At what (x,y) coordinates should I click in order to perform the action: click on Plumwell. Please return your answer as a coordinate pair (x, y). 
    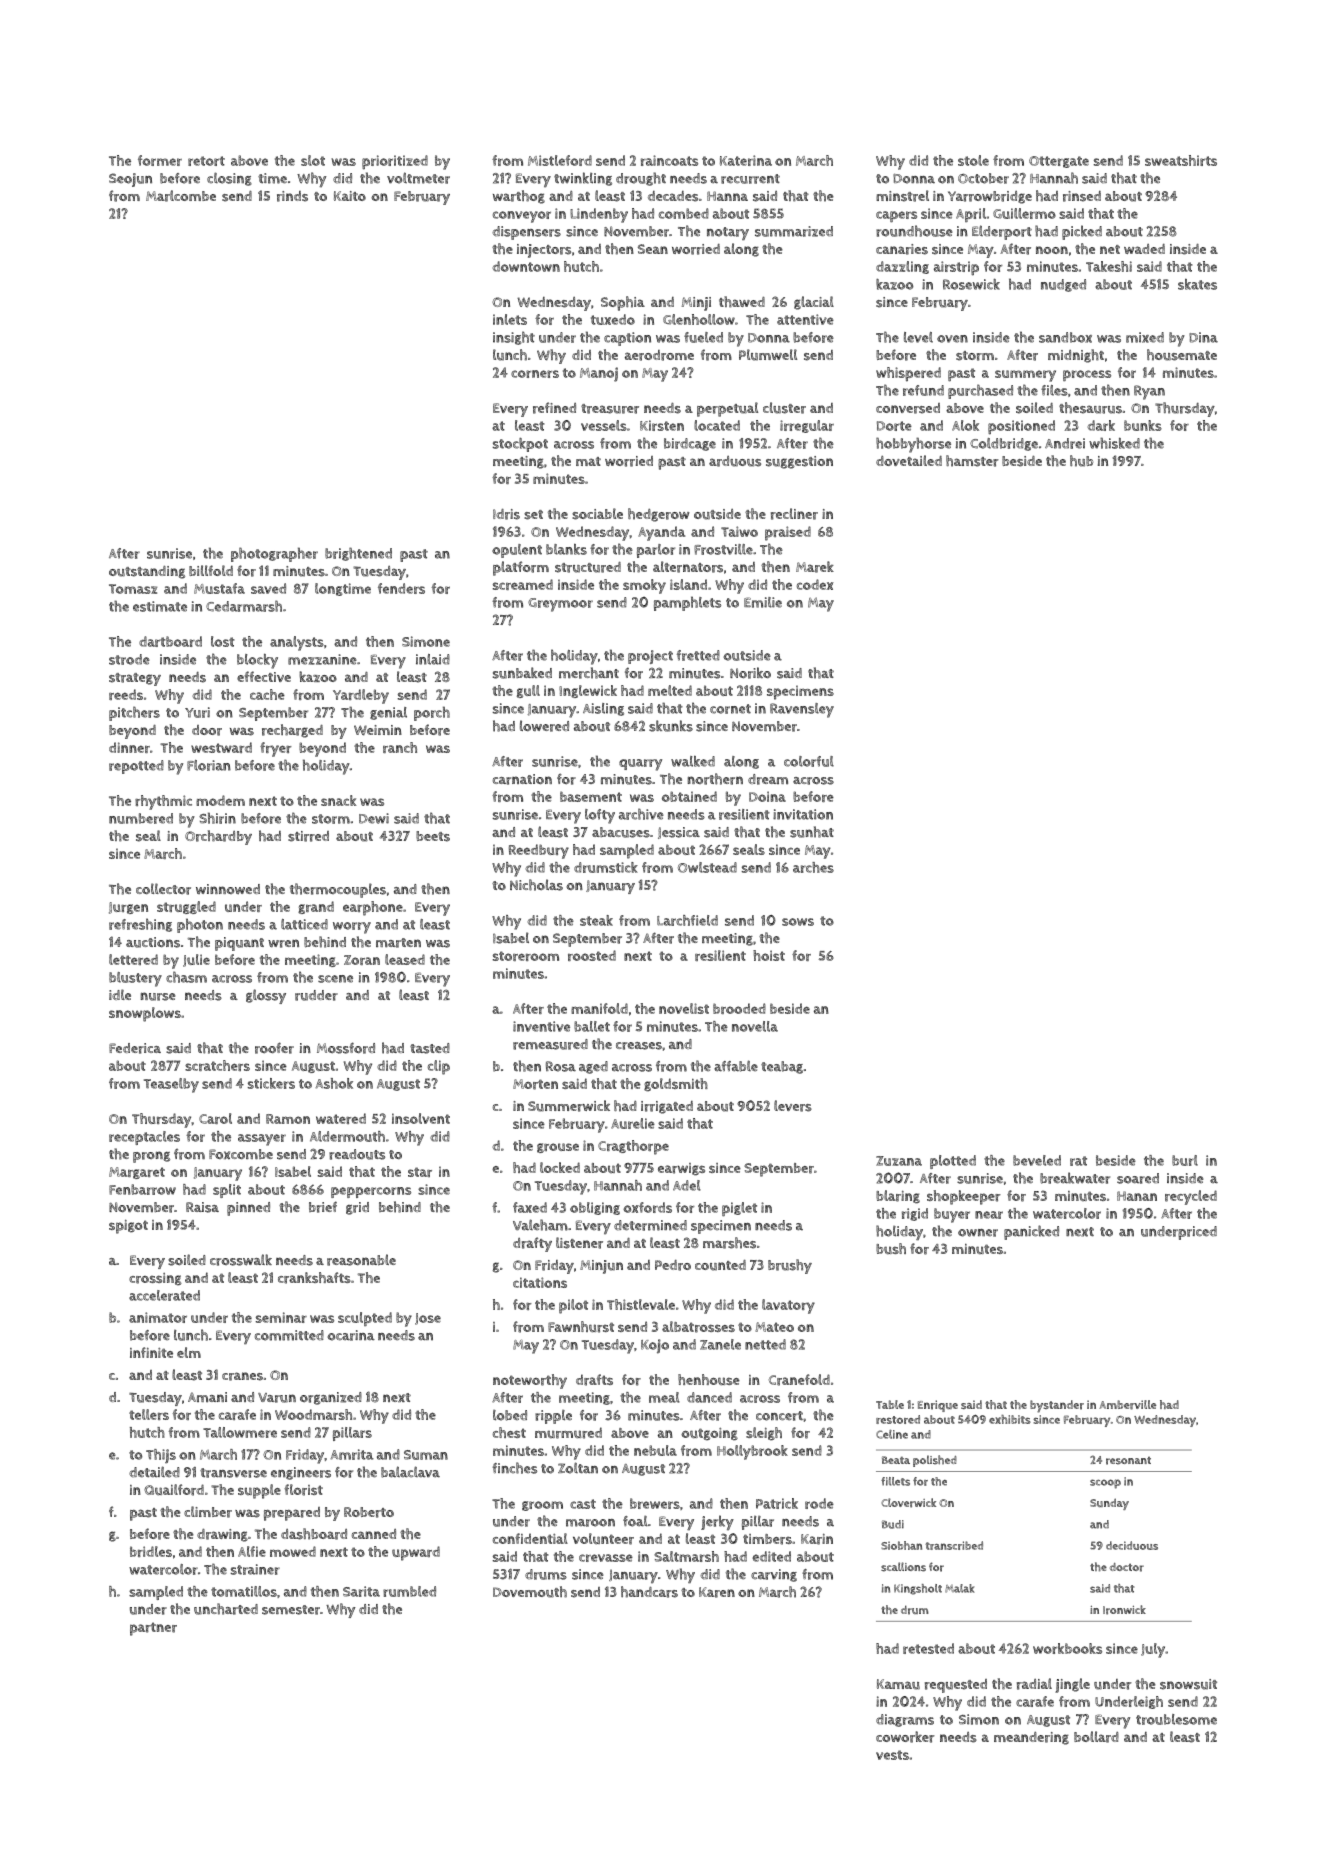
    Looking at the image, I should click on (768, 355).
